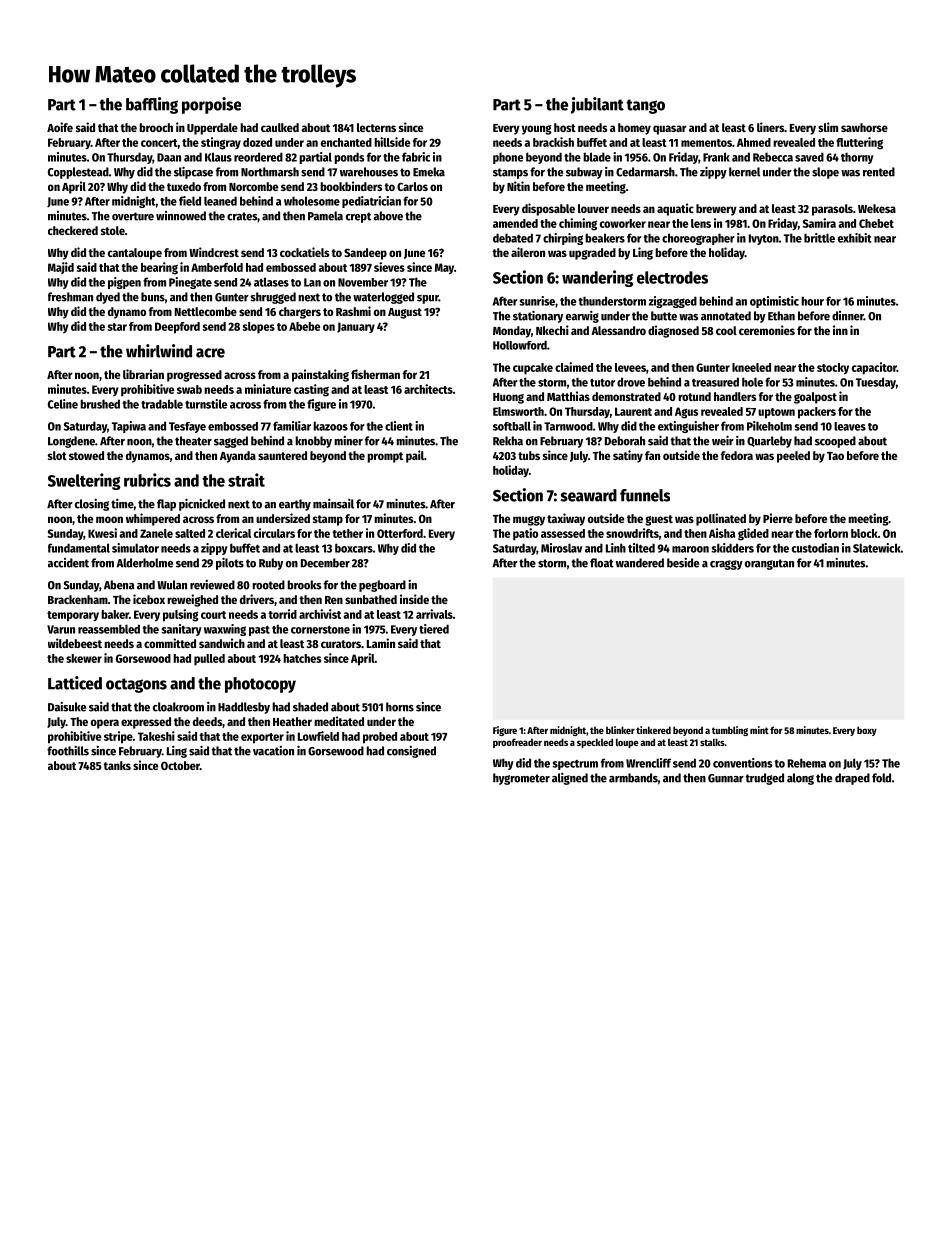 The width and height of the screenshot is (952, 1233). Describe the element at coordinates (769, 564) in the screenshot. I see `orangutan` at that location.
